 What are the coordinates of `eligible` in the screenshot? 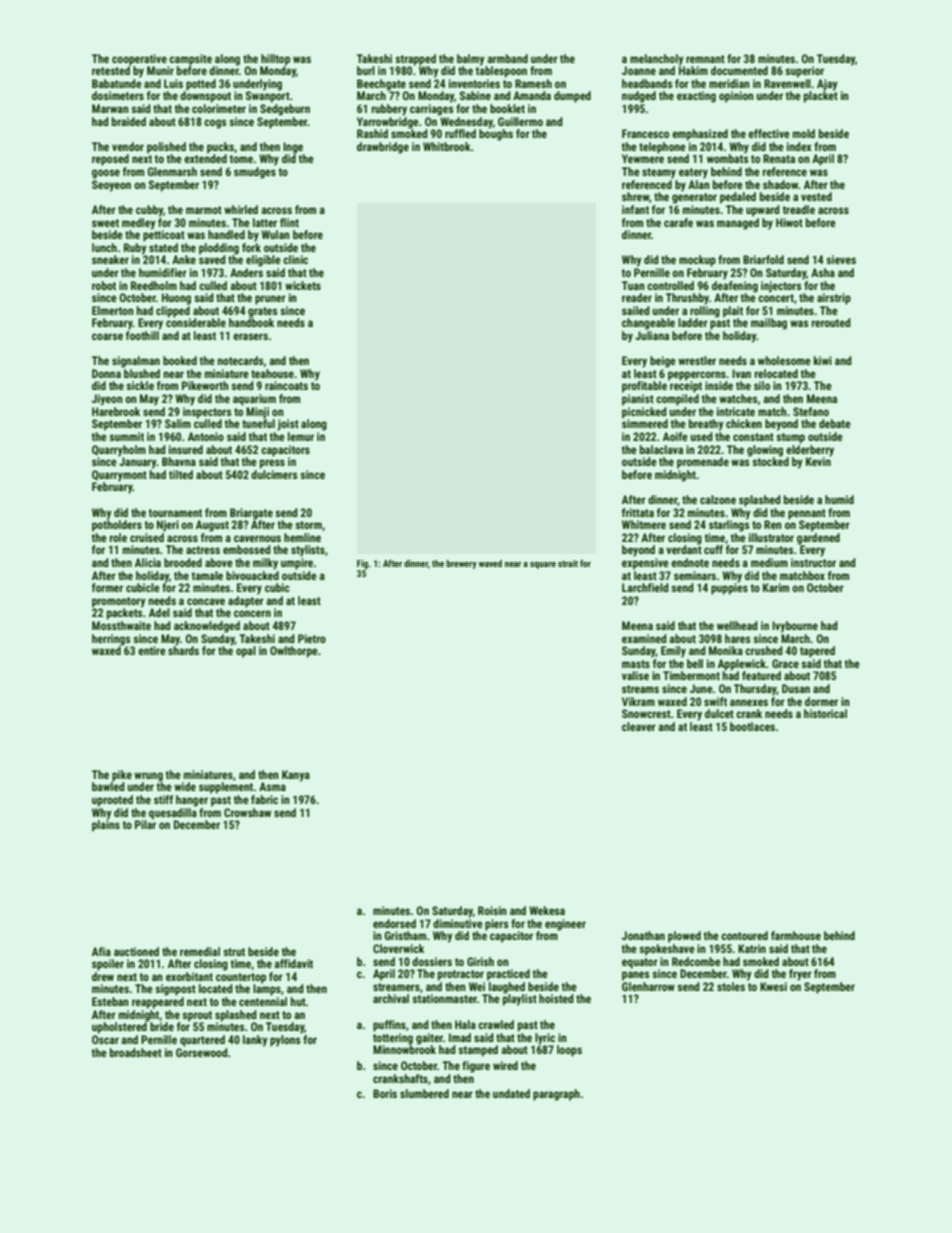 It's located at (263, 261).
